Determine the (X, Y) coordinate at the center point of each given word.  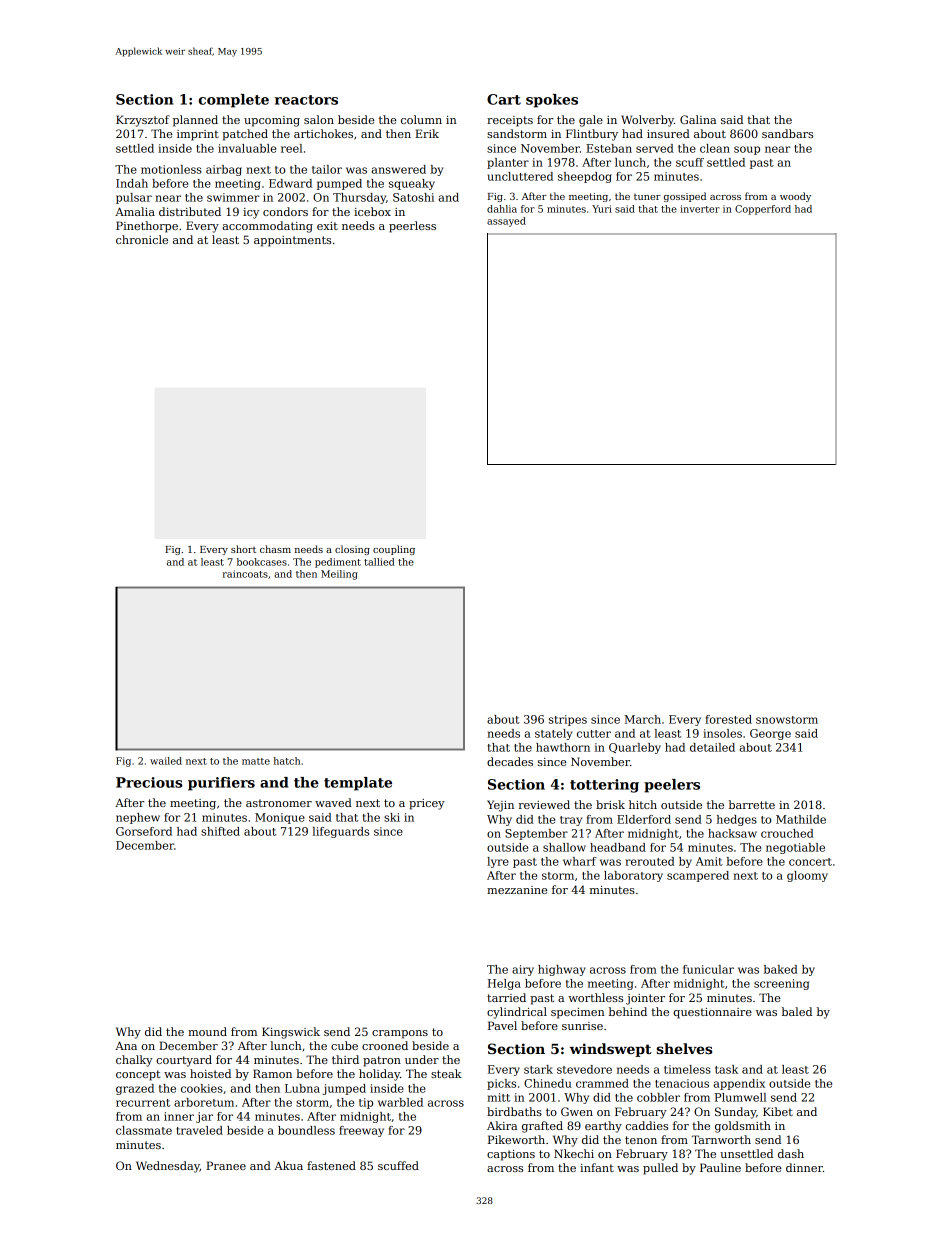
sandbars (787, 133)
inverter (700, 209)
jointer (645, 999)
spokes (552, 101)
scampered (698, 876)
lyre (498, 862)
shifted (220, 831)
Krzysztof (143, 121)
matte (256, 761)
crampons (400, 1034)
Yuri (602, 209)
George (770, 734)
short (243, 549)
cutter (594, 734)
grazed (135, 1089)
